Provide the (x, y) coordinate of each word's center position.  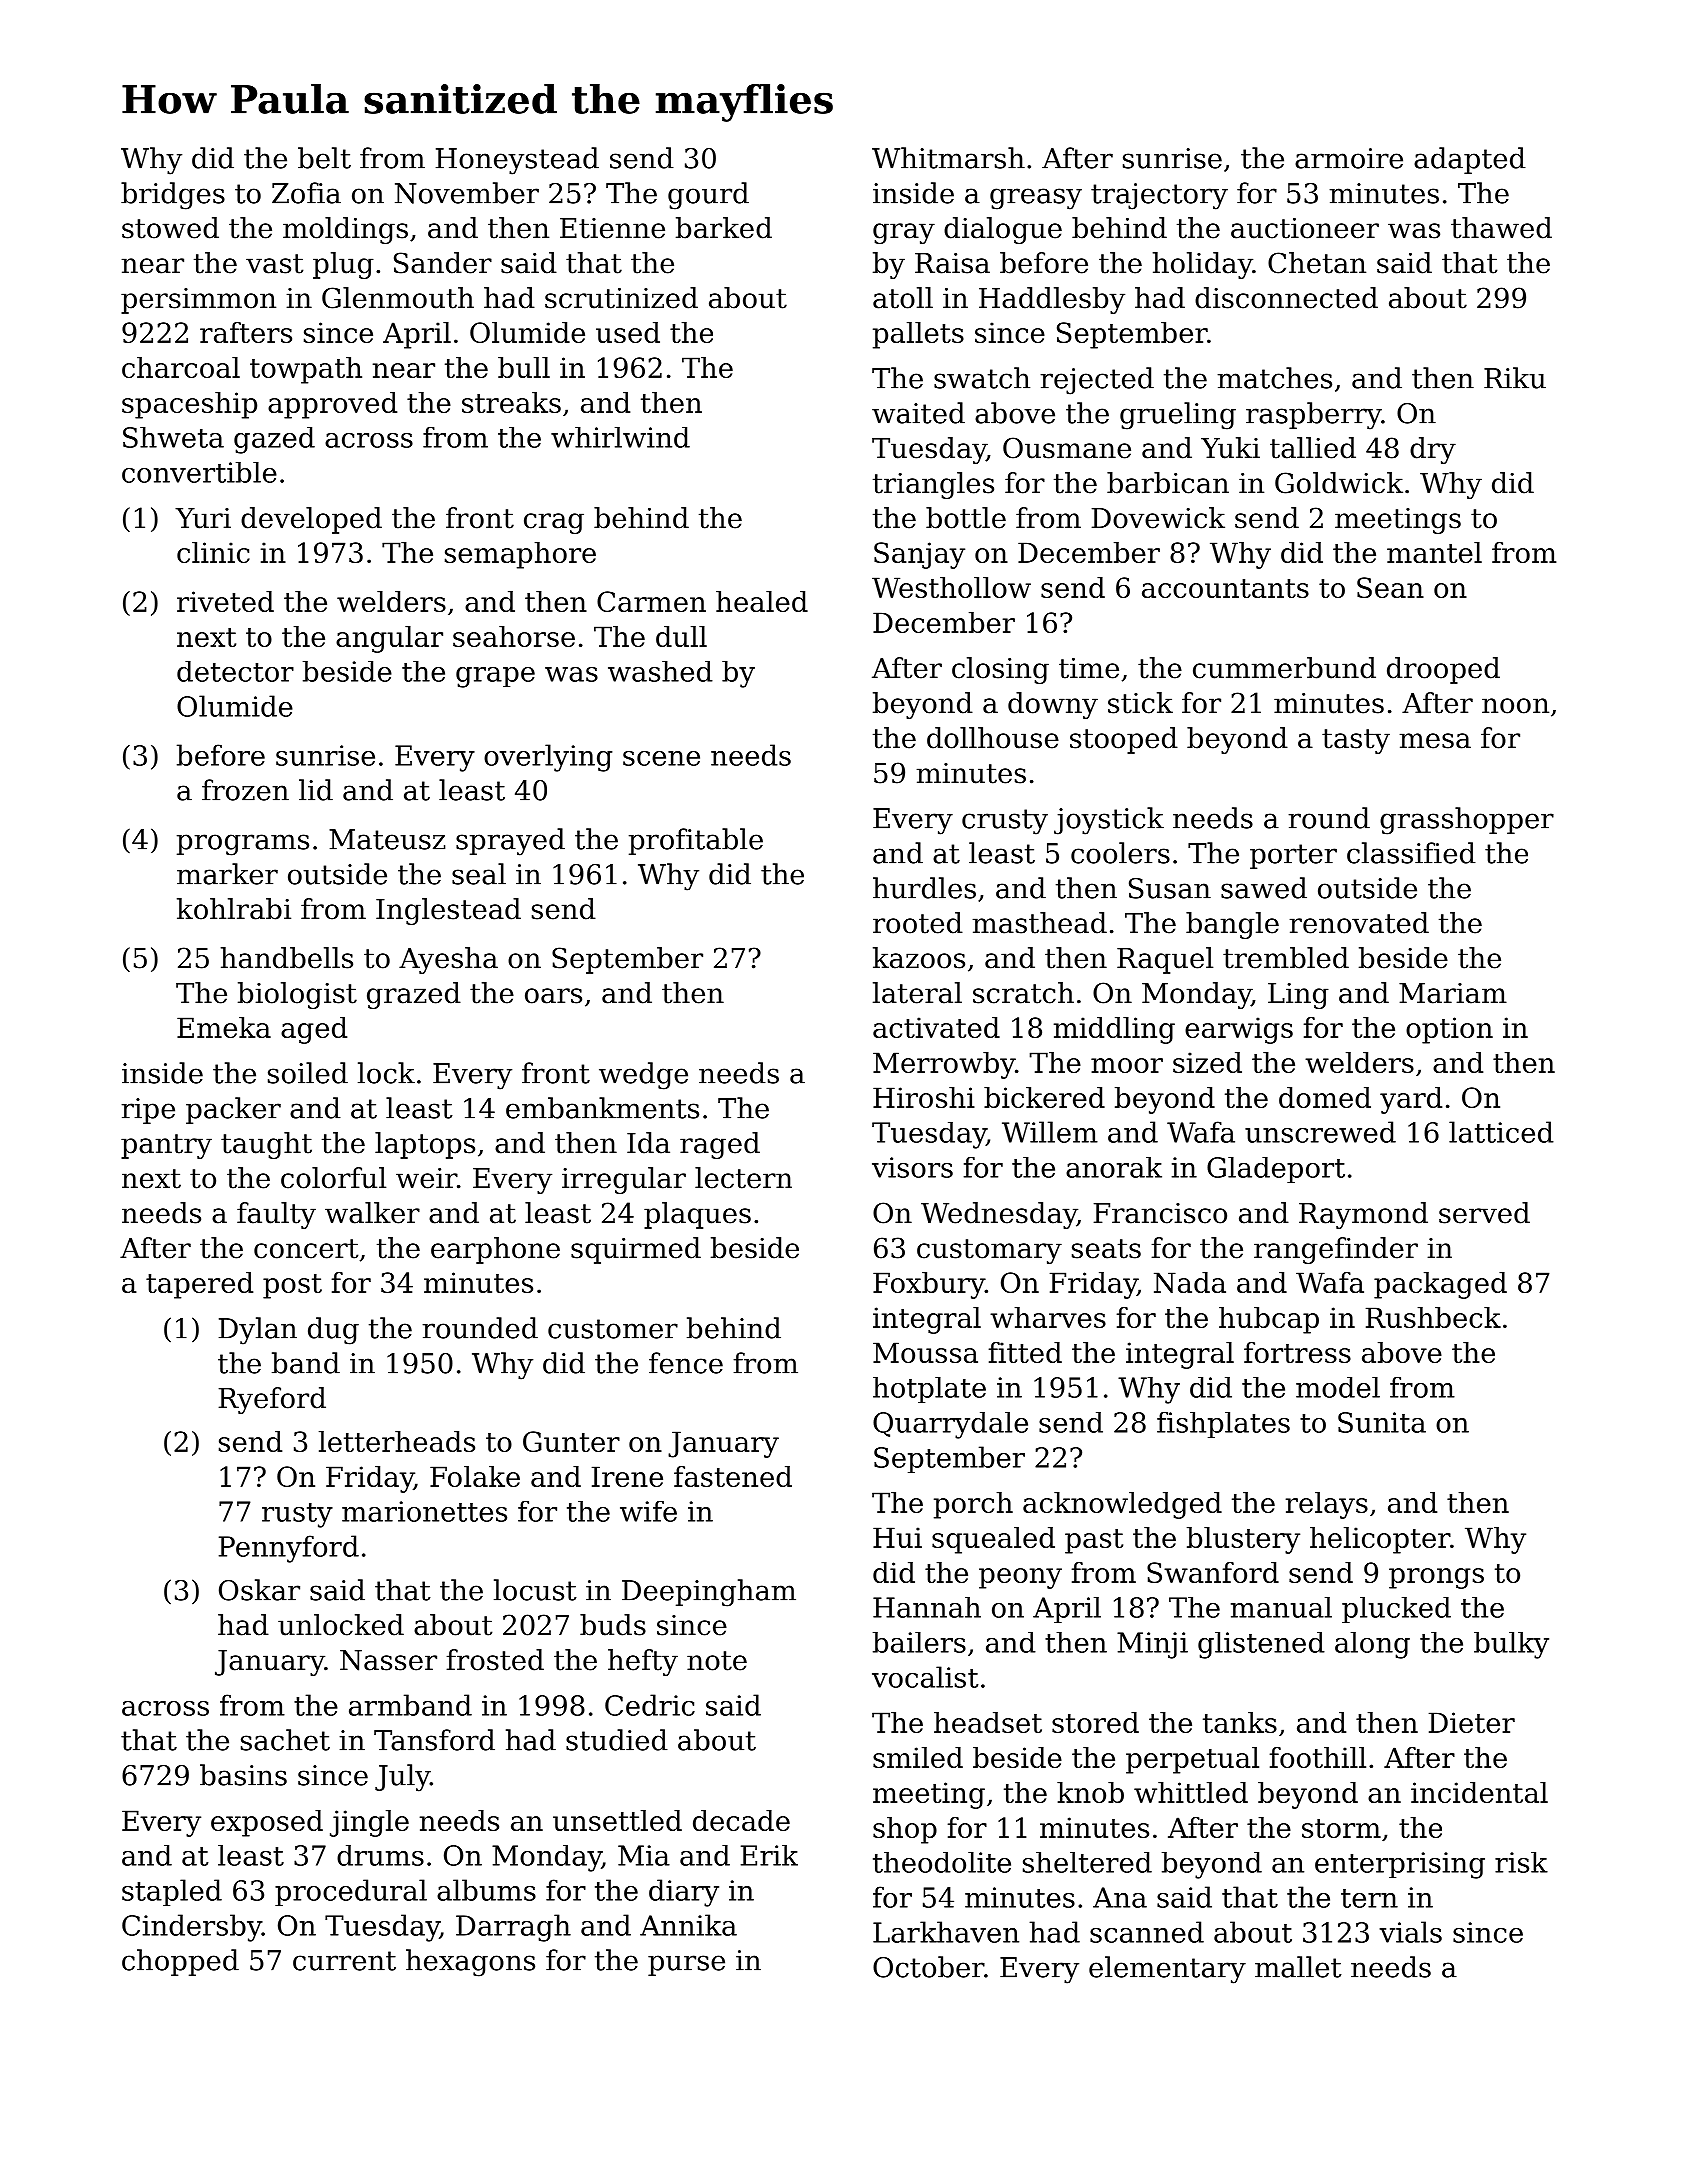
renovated (1359, 923)
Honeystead (517, 161)
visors (912, 1167)
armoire (1349, 158)
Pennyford (289, 1549)
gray (904, 233)
